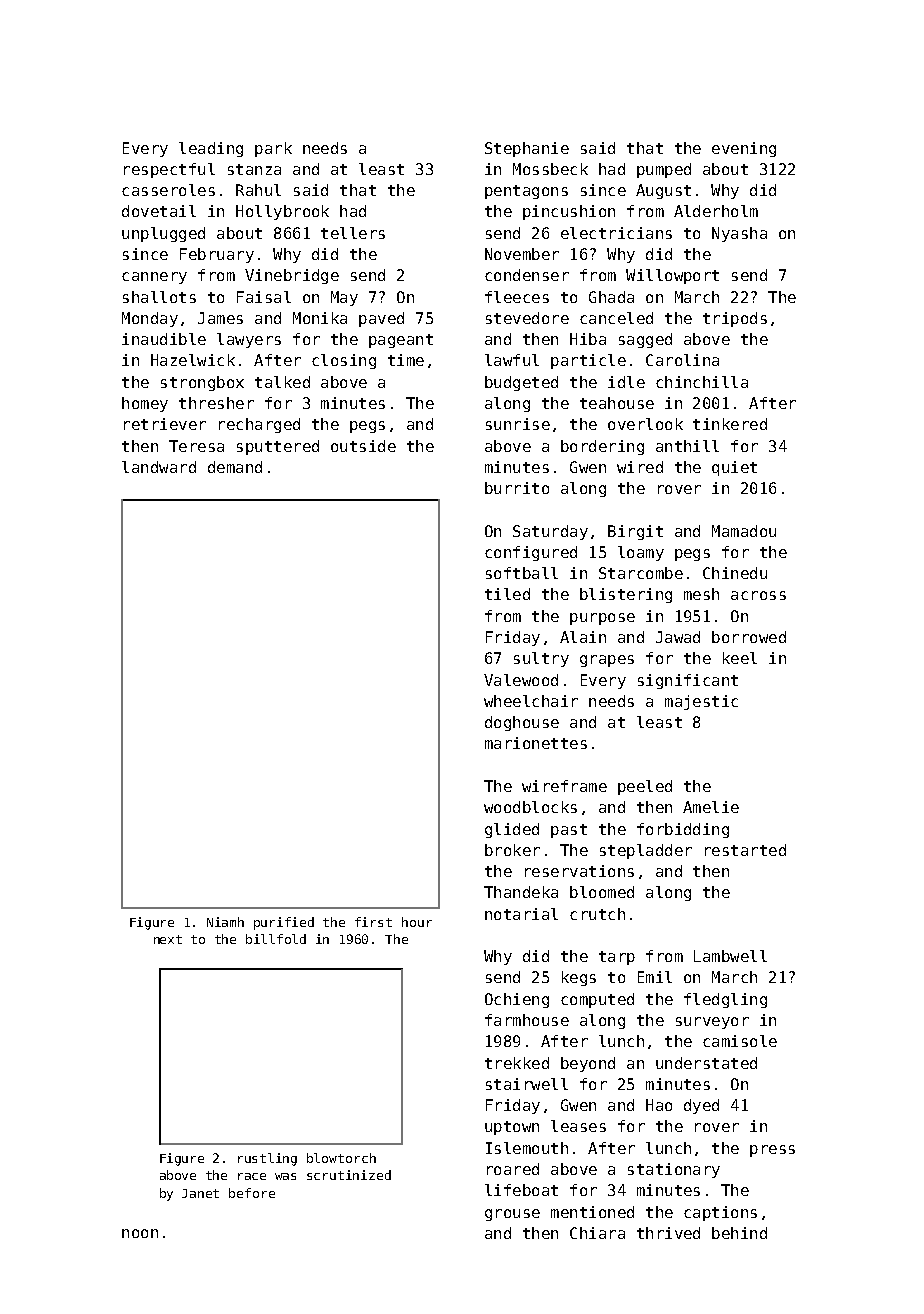 The width and height of the screenshot is (924, 1314). What do you see at coordinates (597, 1233) in the screenshot?
I see `Chiara` at bounding box center [597, 1233].
